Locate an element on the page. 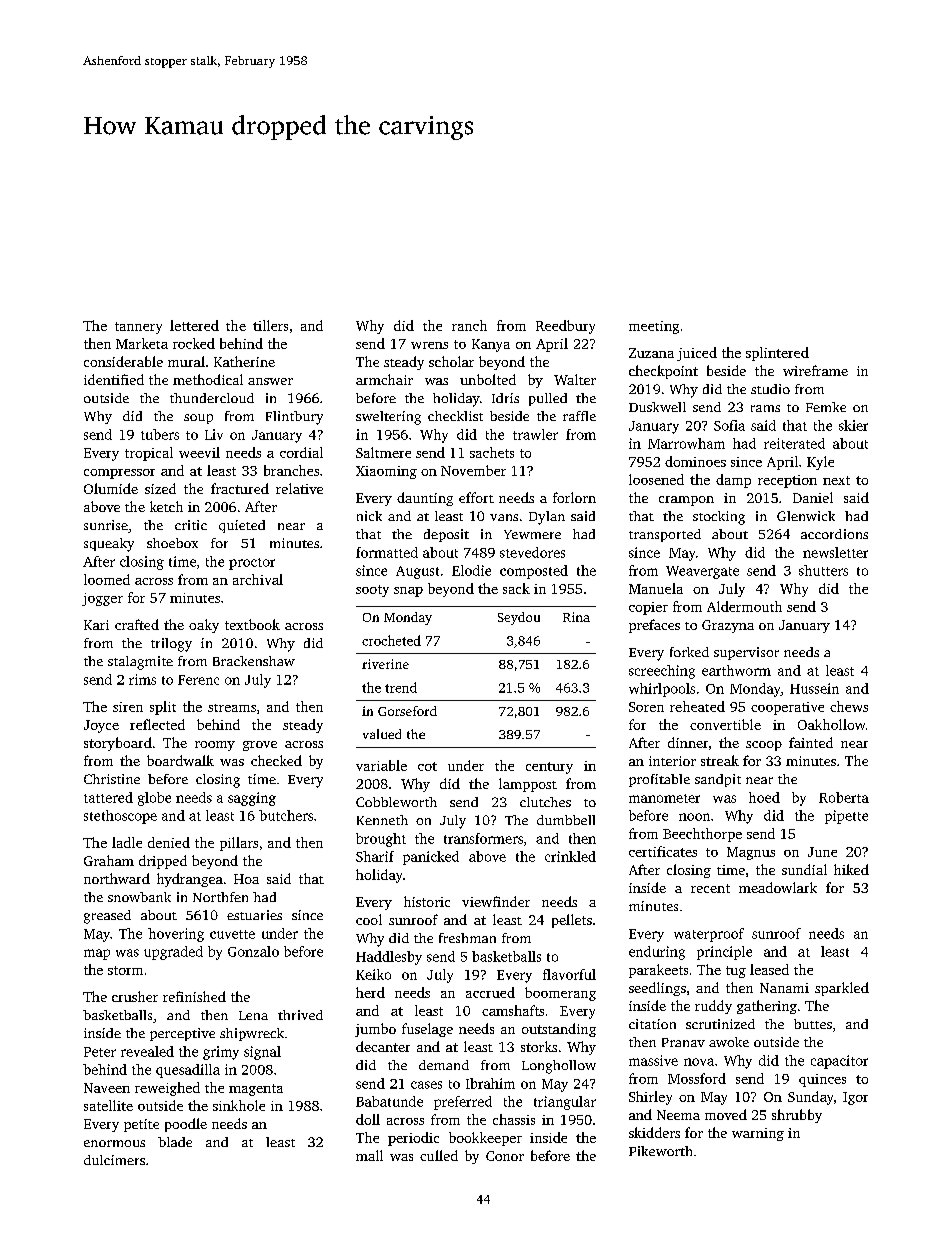 This image has width=952, height=1233. historic is located at coordinates (427, 901).
